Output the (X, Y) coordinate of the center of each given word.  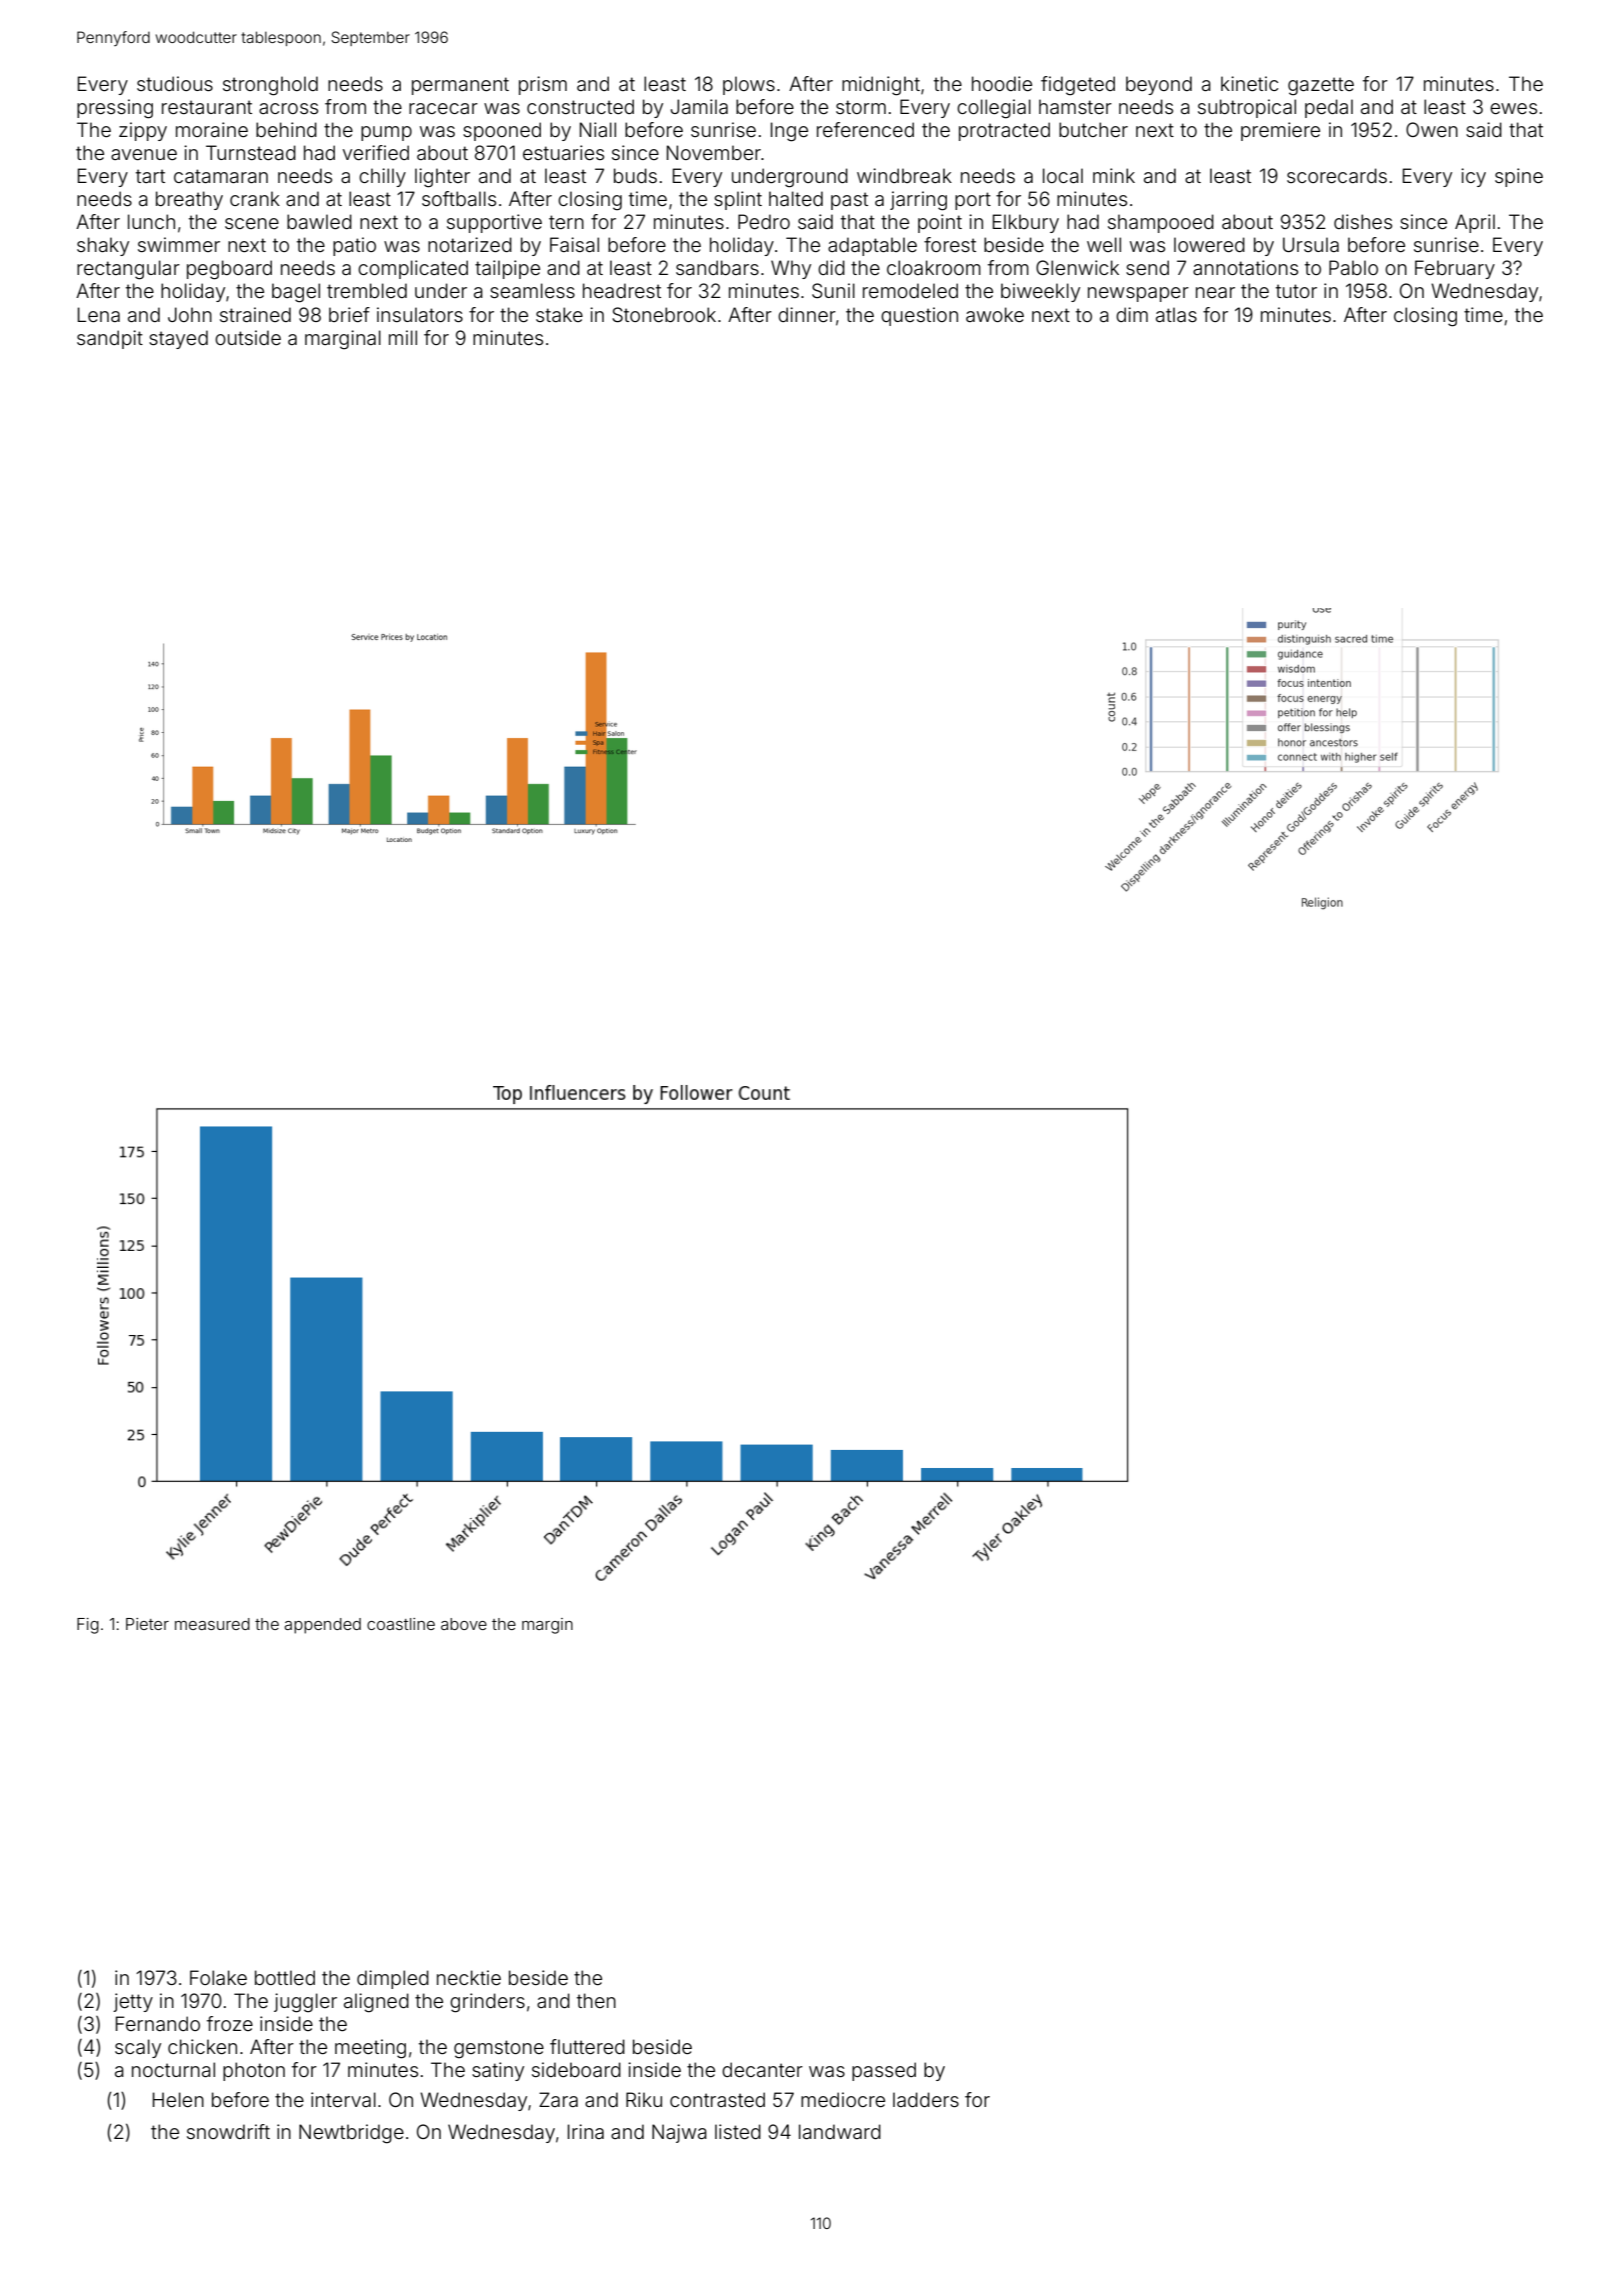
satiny (498, 2071)
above (464, 1624)
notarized (470, 244)
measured (212, 1624)
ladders (926, 2099)
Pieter (147, 1624)
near (1215, 292)
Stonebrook (664, 314)
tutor (1296, 291)
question (919, 316)
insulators (420, 314)
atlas (1176, 314)
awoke (995, 314)
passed (884, 2071)
